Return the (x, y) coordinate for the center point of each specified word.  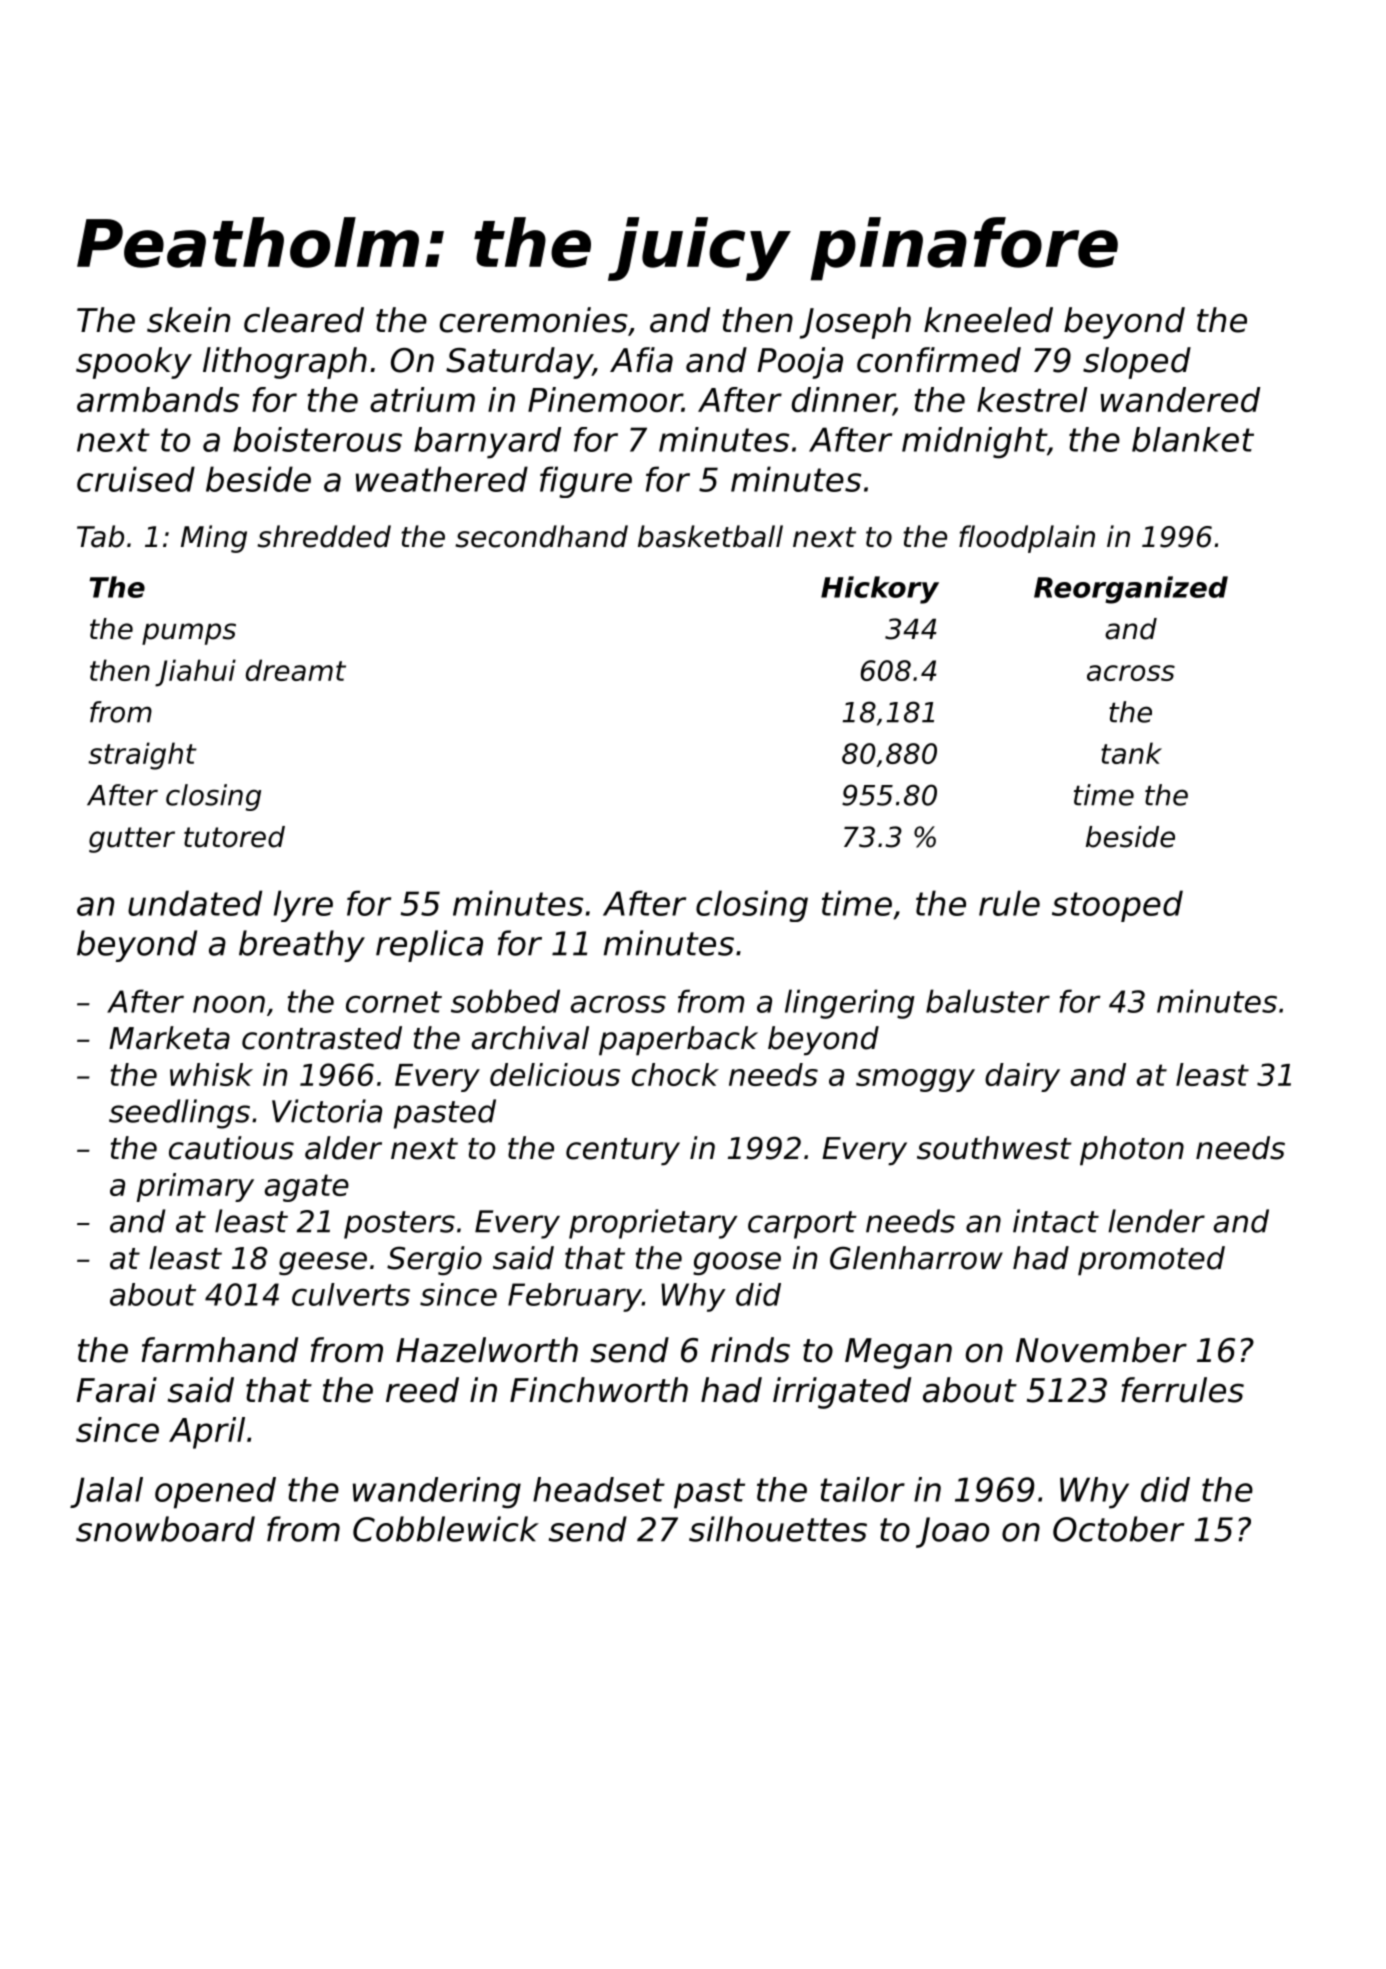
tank (1131, 753)
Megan (898, 1353)
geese (323, 1263)
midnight (974, 443)
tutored (234, 837)
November (1101, 1350)
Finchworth (599, 1390)
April (207, 1433)
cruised (136, 479)
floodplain (1027, 539)
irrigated (842, 1393)
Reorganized (1131, 590)
